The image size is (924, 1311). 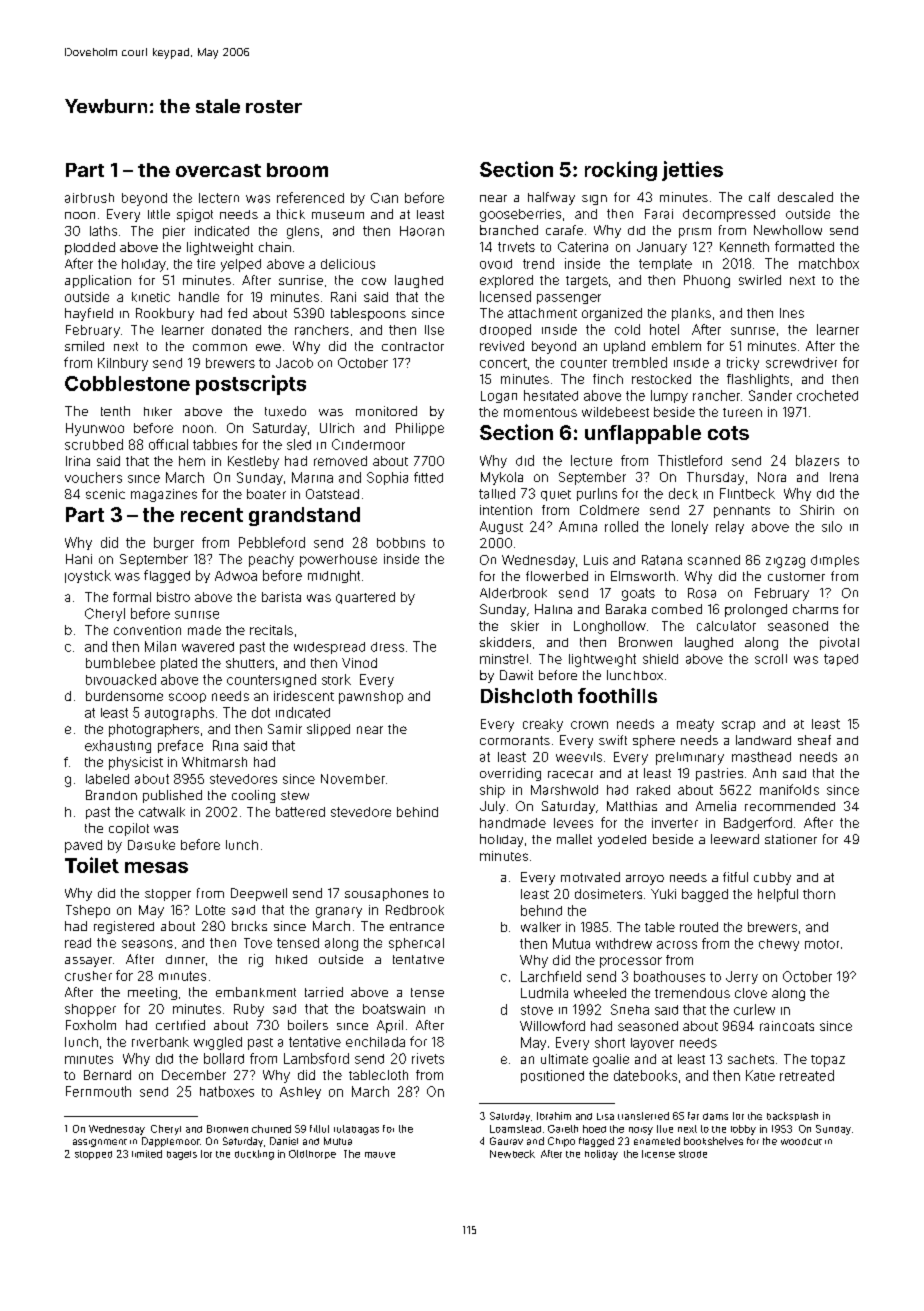 I want to click on mauve, so click(x=380, y=1155).
